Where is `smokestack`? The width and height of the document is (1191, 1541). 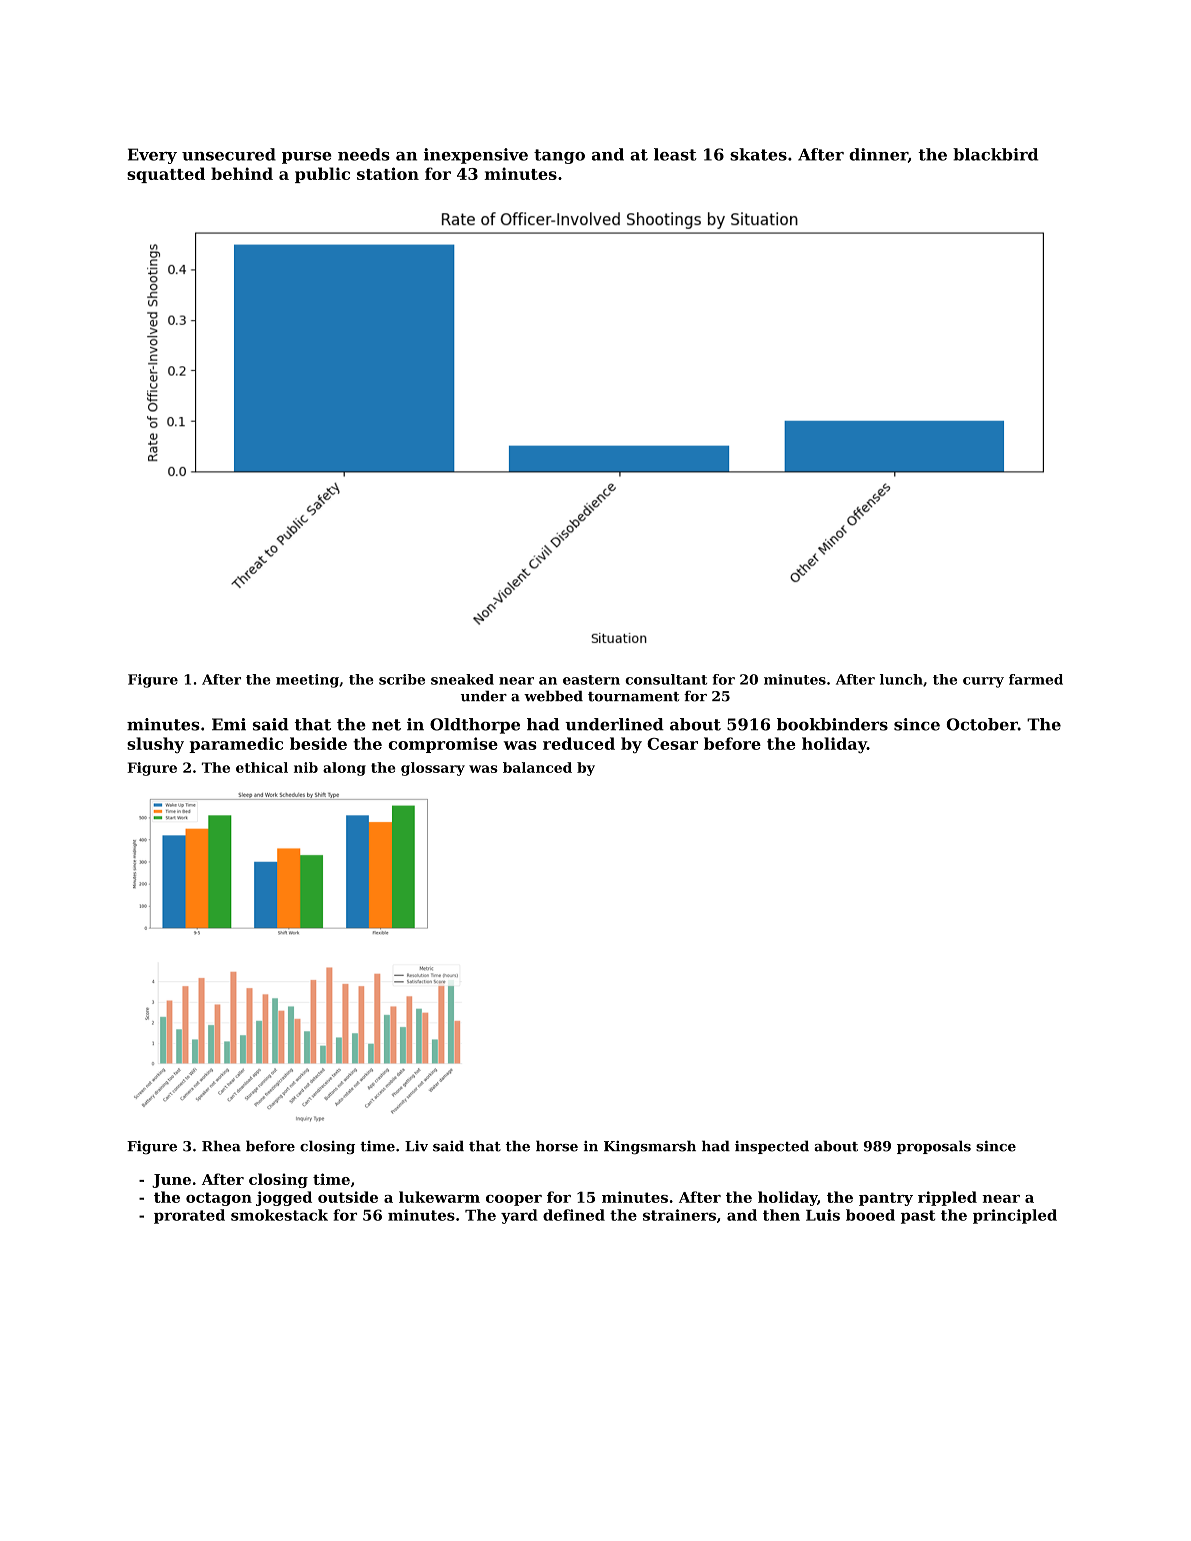
smokestack is located at coordinates (279, 1215).
